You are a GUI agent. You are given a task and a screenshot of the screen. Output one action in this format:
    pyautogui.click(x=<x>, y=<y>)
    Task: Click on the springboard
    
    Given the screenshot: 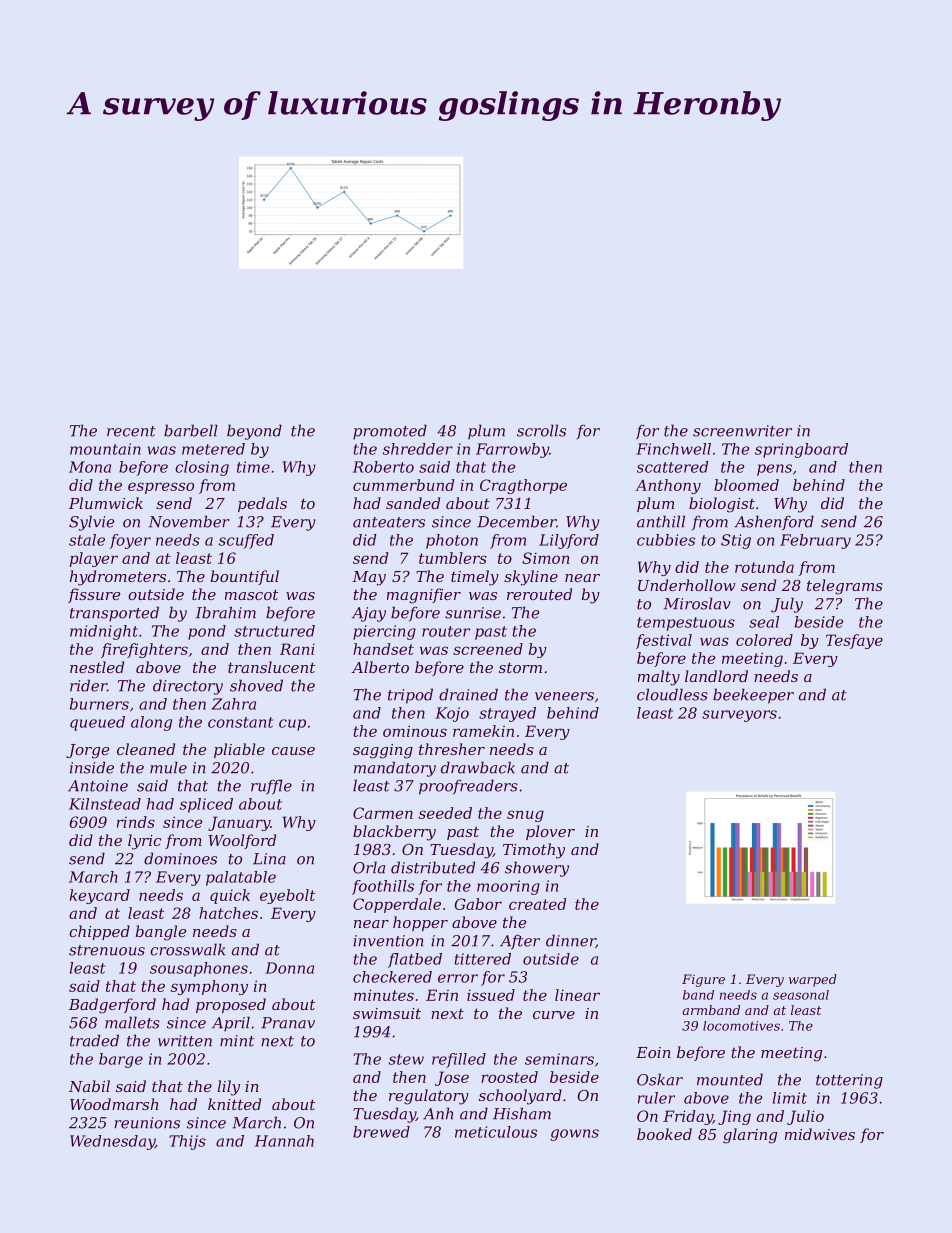 What is the action you would take?
    pyautogui.click(x=801, y=450)
